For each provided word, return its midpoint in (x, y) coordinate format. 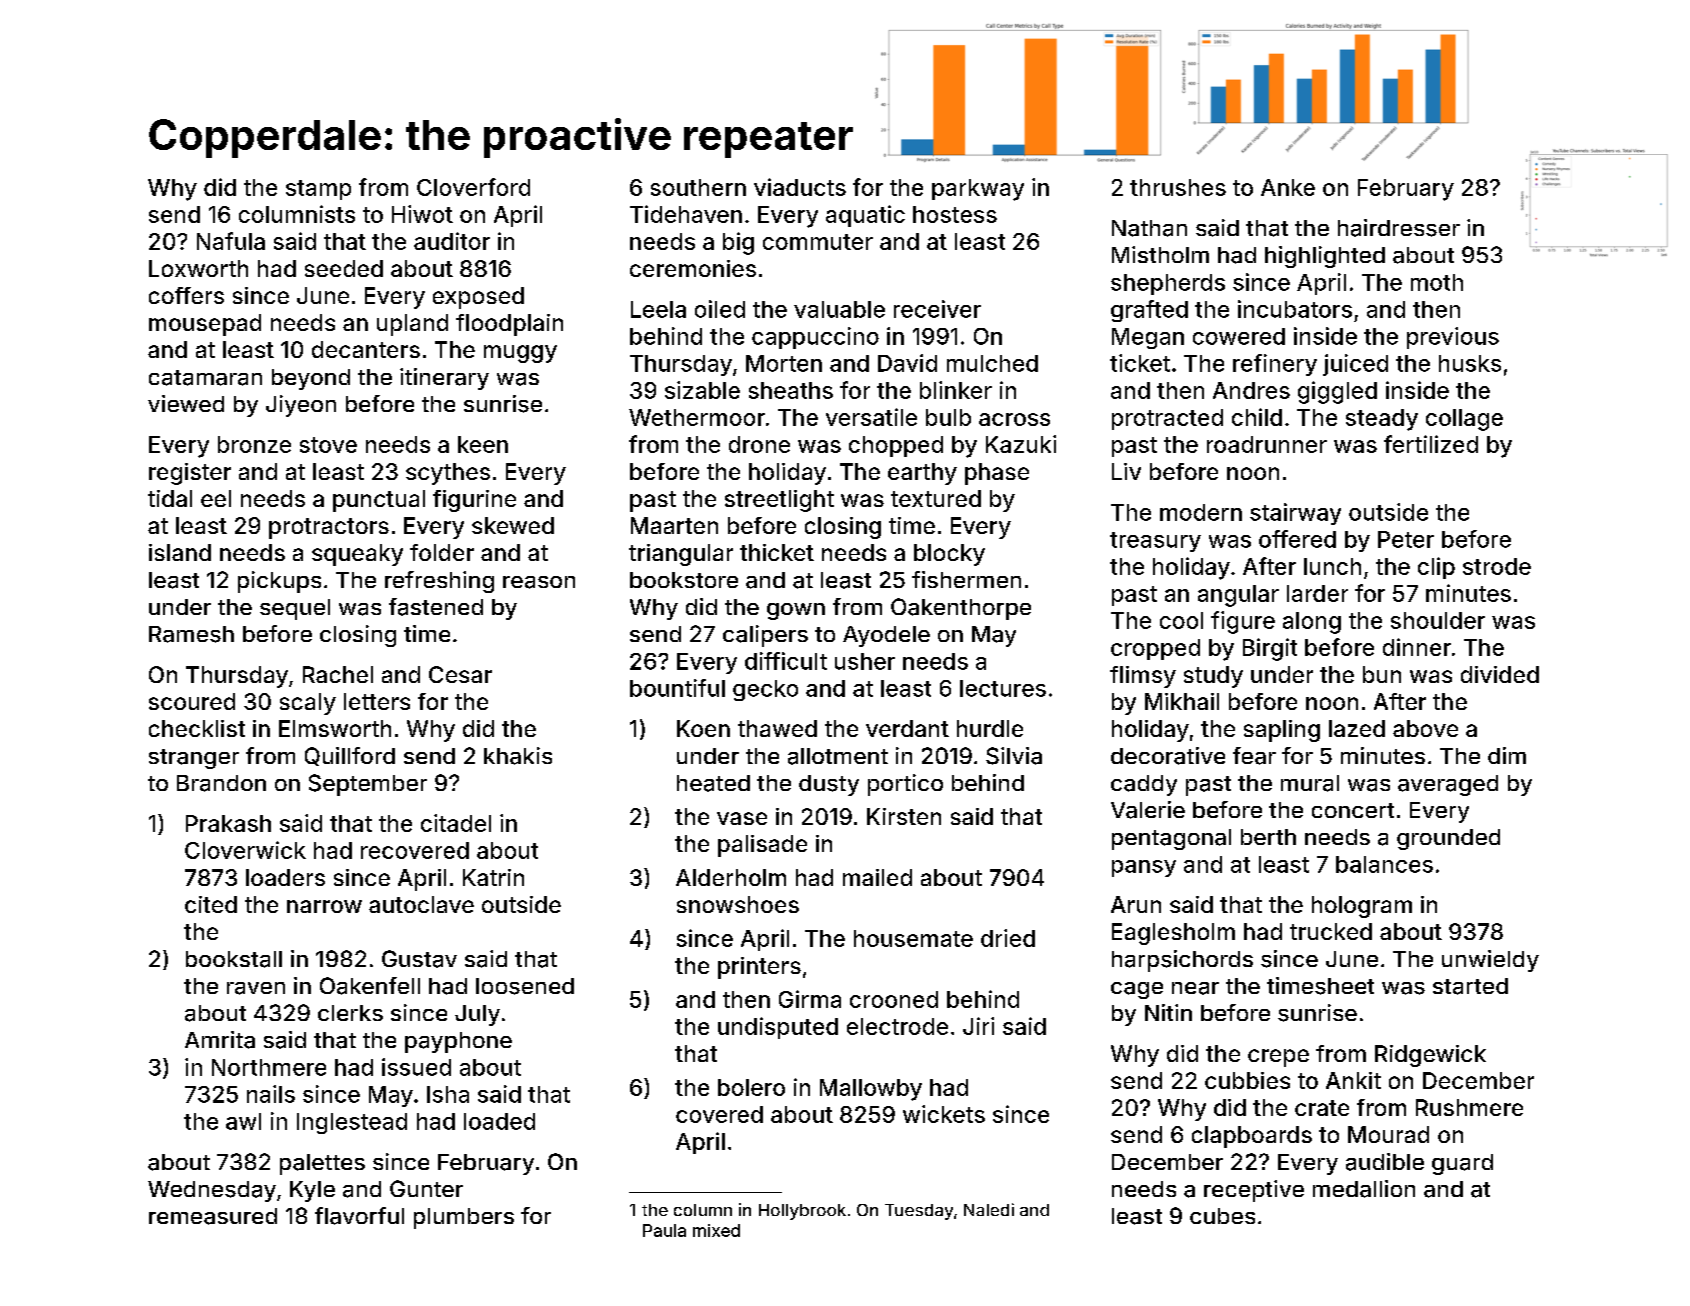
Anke (1288, 187)
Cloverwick (245, 850)
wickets (944, 1114)
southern (698, 187)
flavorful (359, 1216)
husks (1470, 363)
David (907, 363)
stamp (318, 190)
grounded (1448, 839)
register (190, 474)
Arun (1136, 904)
